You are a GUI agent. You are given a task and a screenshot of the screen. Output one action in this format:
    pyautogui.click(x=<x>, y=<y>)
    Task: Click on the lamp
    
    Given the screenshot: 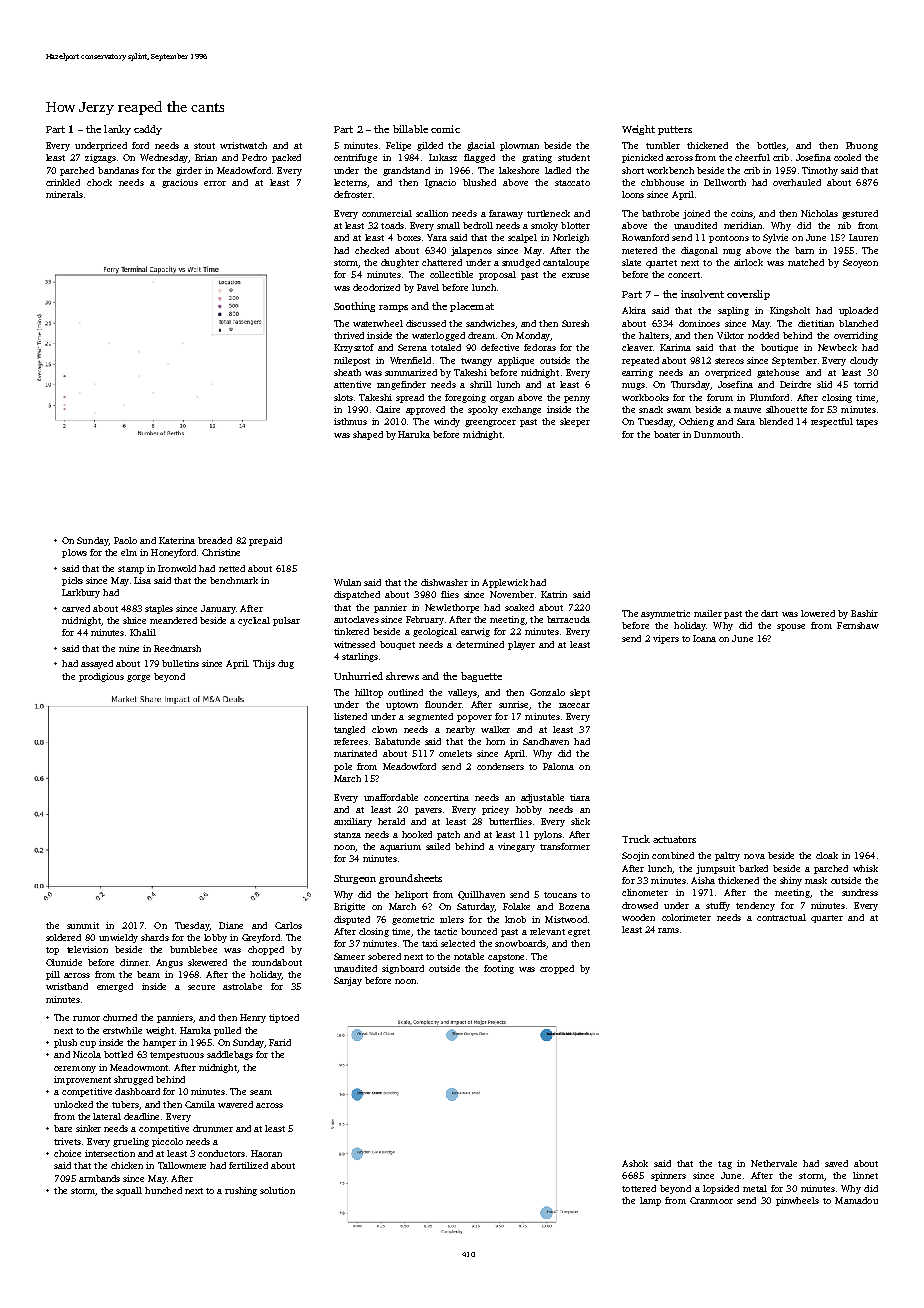 What is the action you would take?
    pyautogui.click(x=650, y=1201)
